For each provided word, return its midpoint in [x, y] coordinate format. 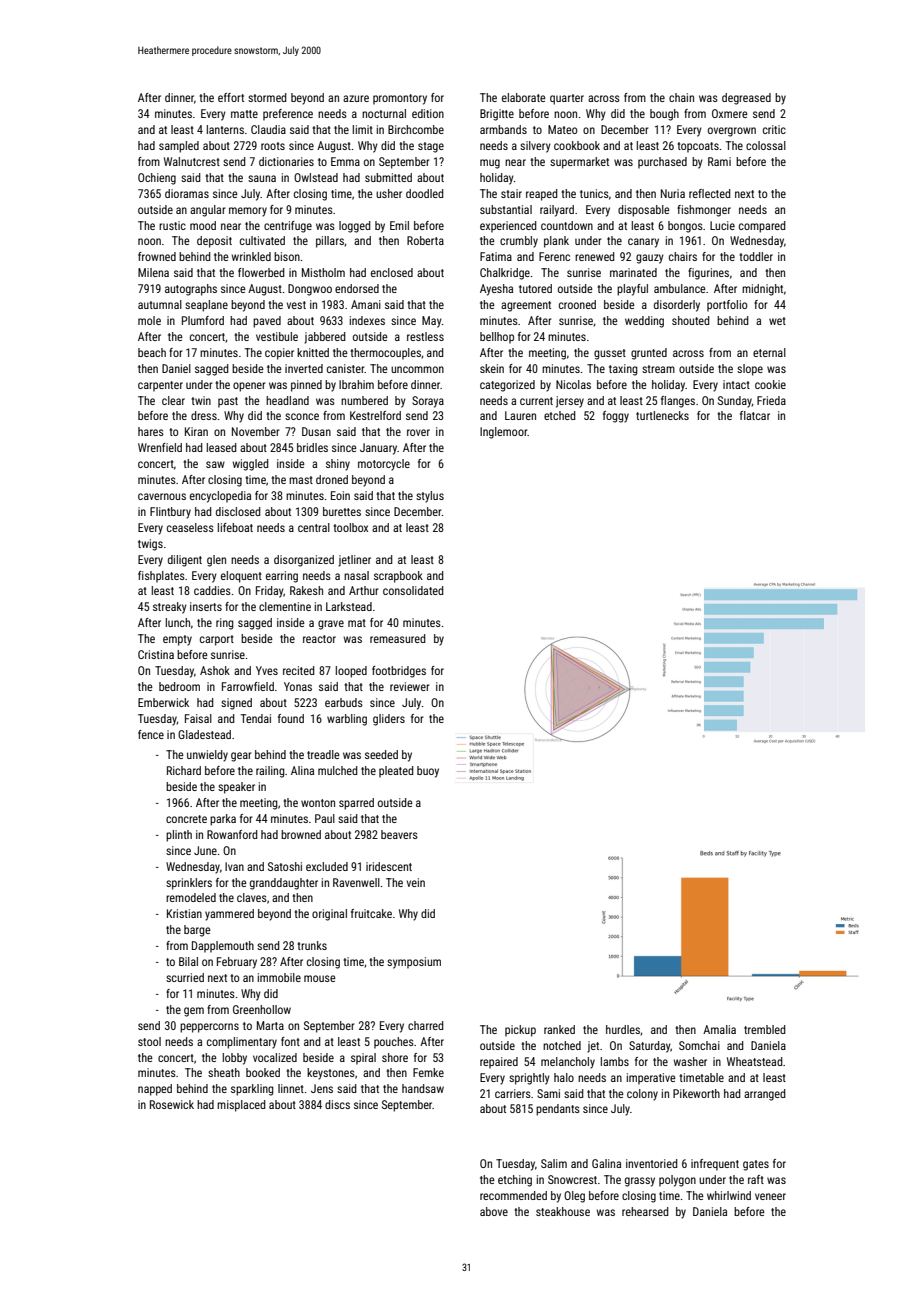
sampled [179, 147]
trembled [765, 1029]
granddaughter [284, 884]
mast [301, 480]
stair [511, 193]
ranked [559, 1029]
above [494, 1211]
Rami [719, 161]
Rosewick [172, 1104]
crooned [577, 304]
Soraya [428, 402]
